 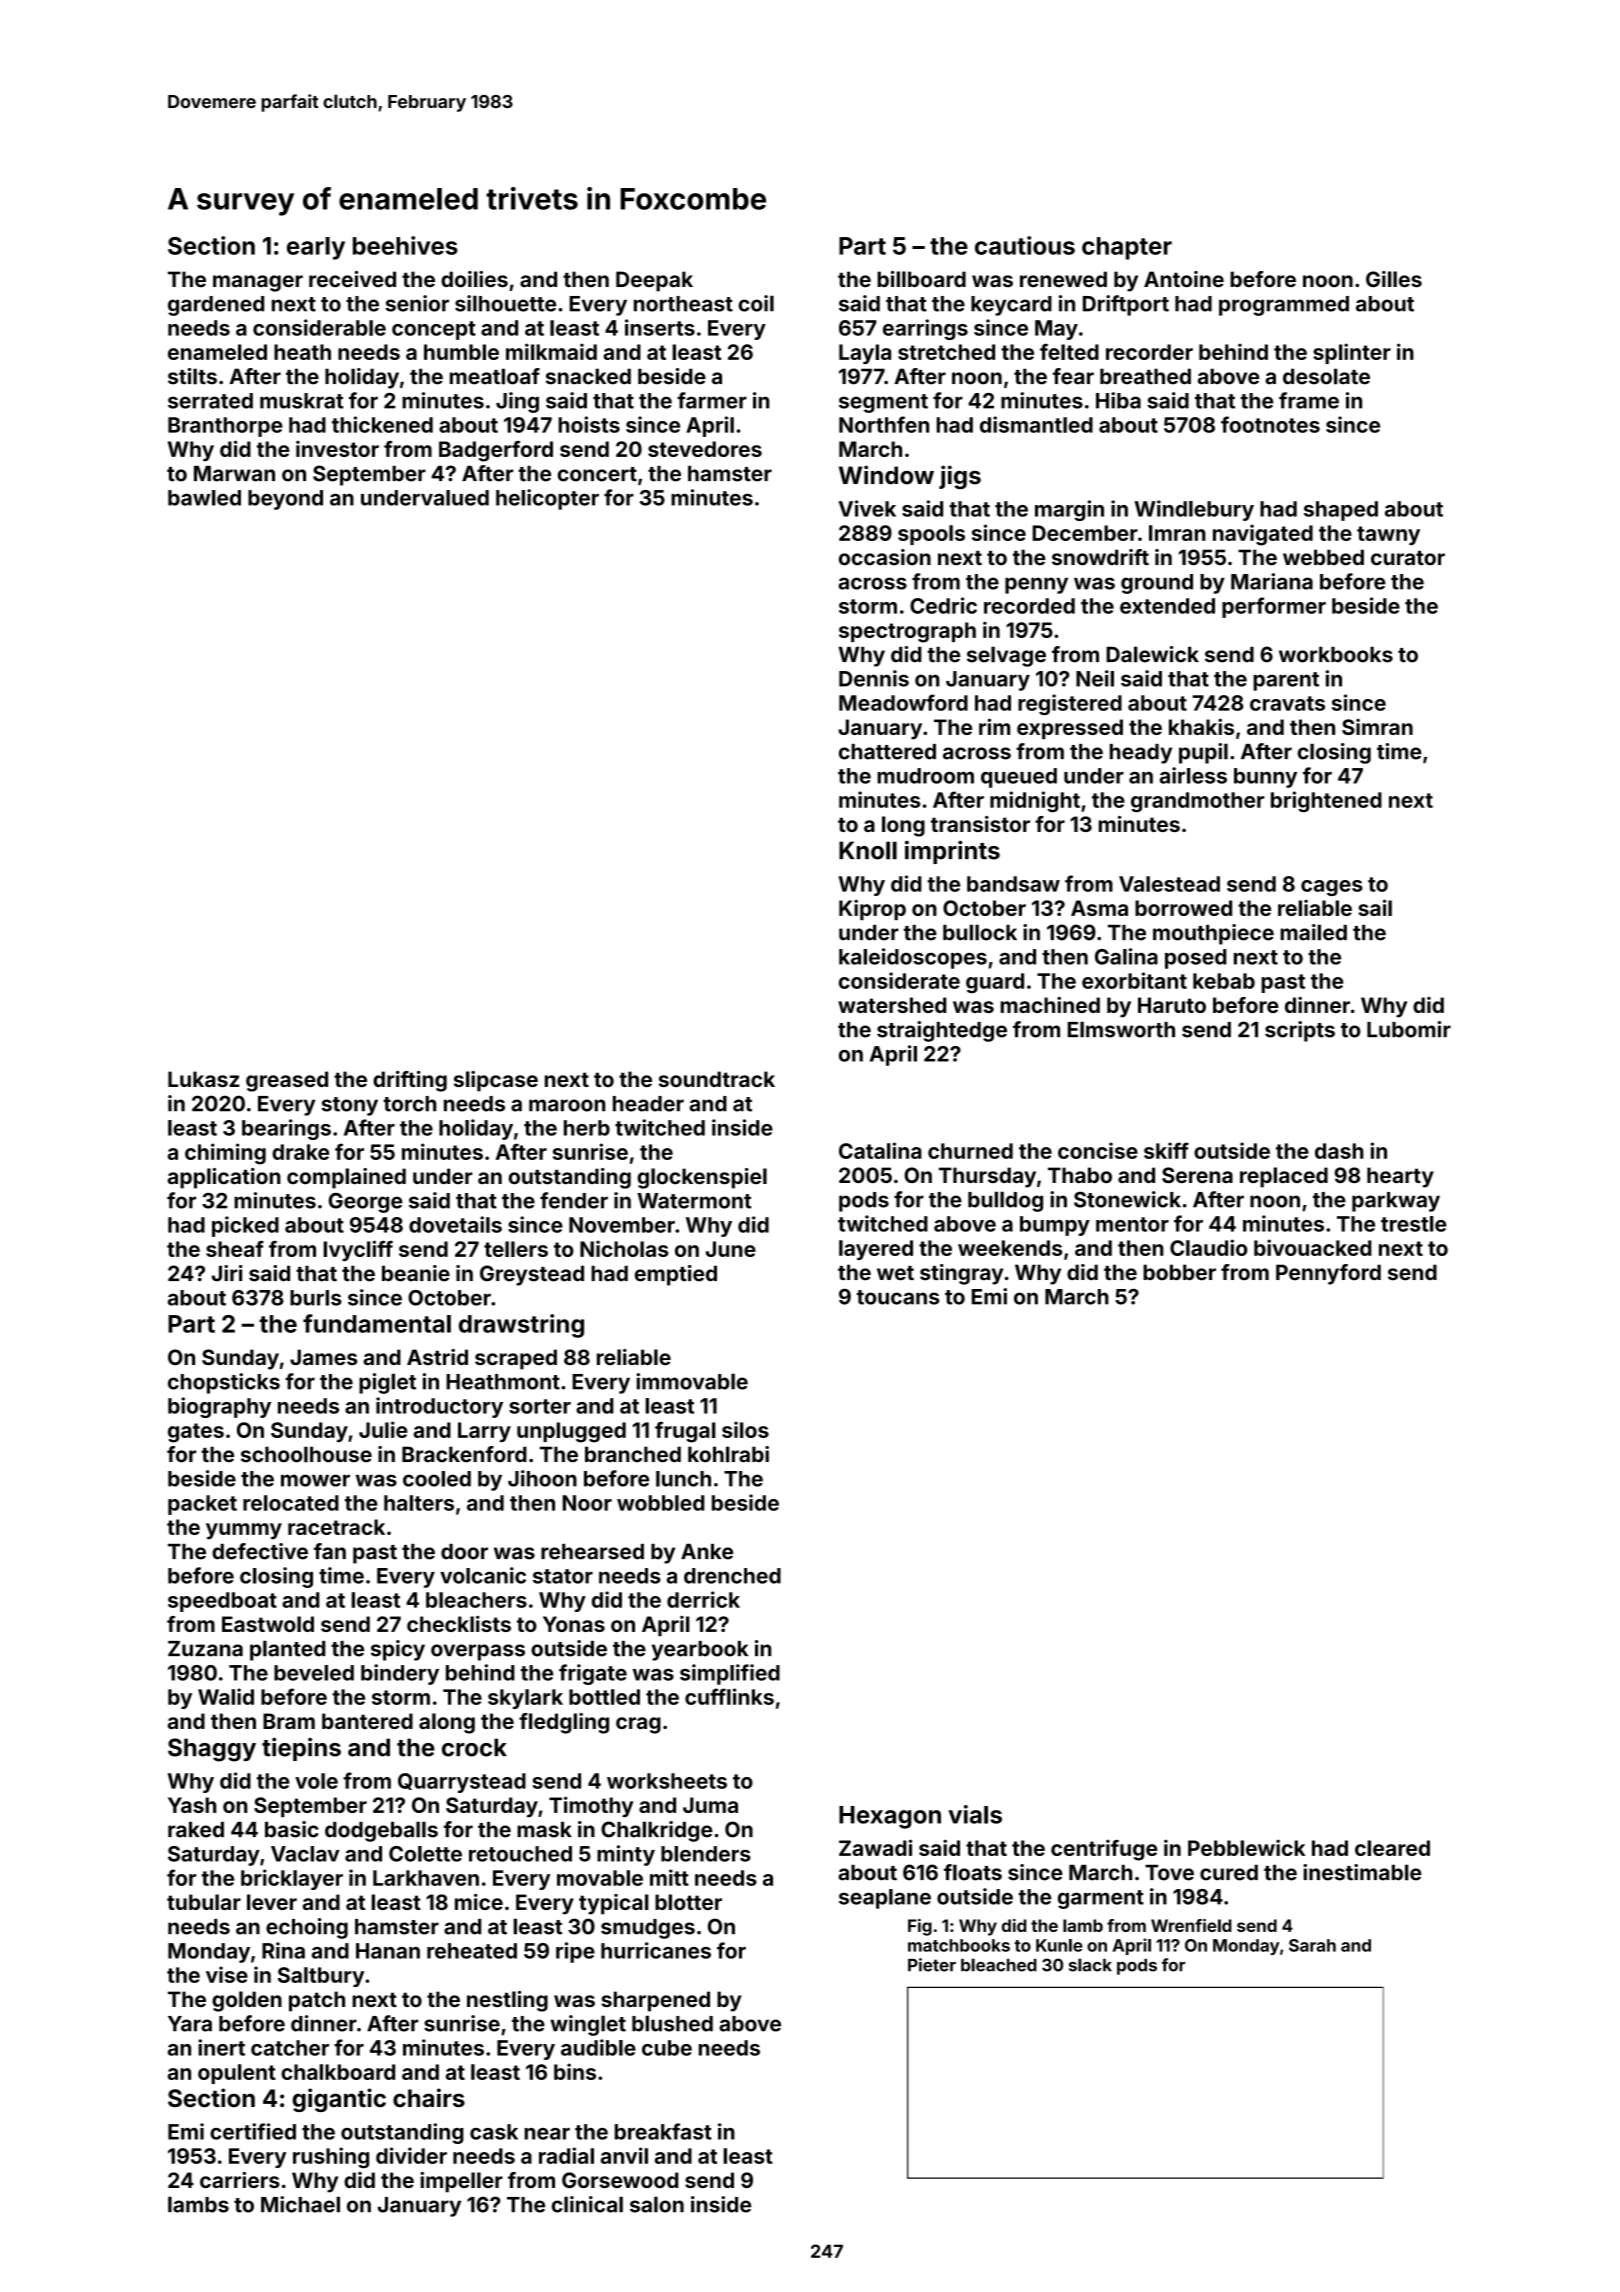 What do you see at coordinates (300, 2204) in the screenshot?
I see `Michael` at bounding box center [300, 2204].
